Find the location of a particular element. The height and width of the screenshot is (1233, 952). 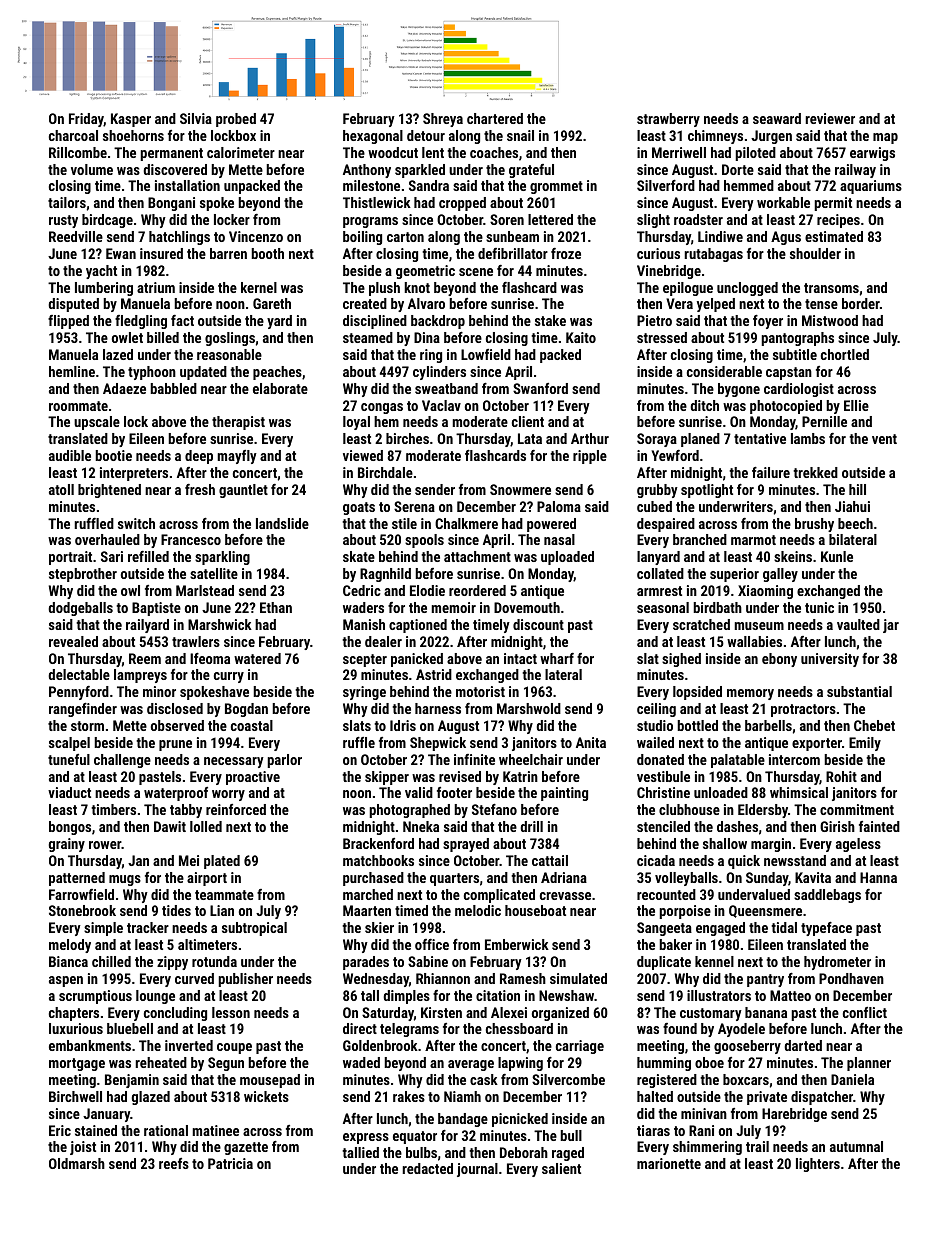

yelped is located at coordinates (716, 305).
